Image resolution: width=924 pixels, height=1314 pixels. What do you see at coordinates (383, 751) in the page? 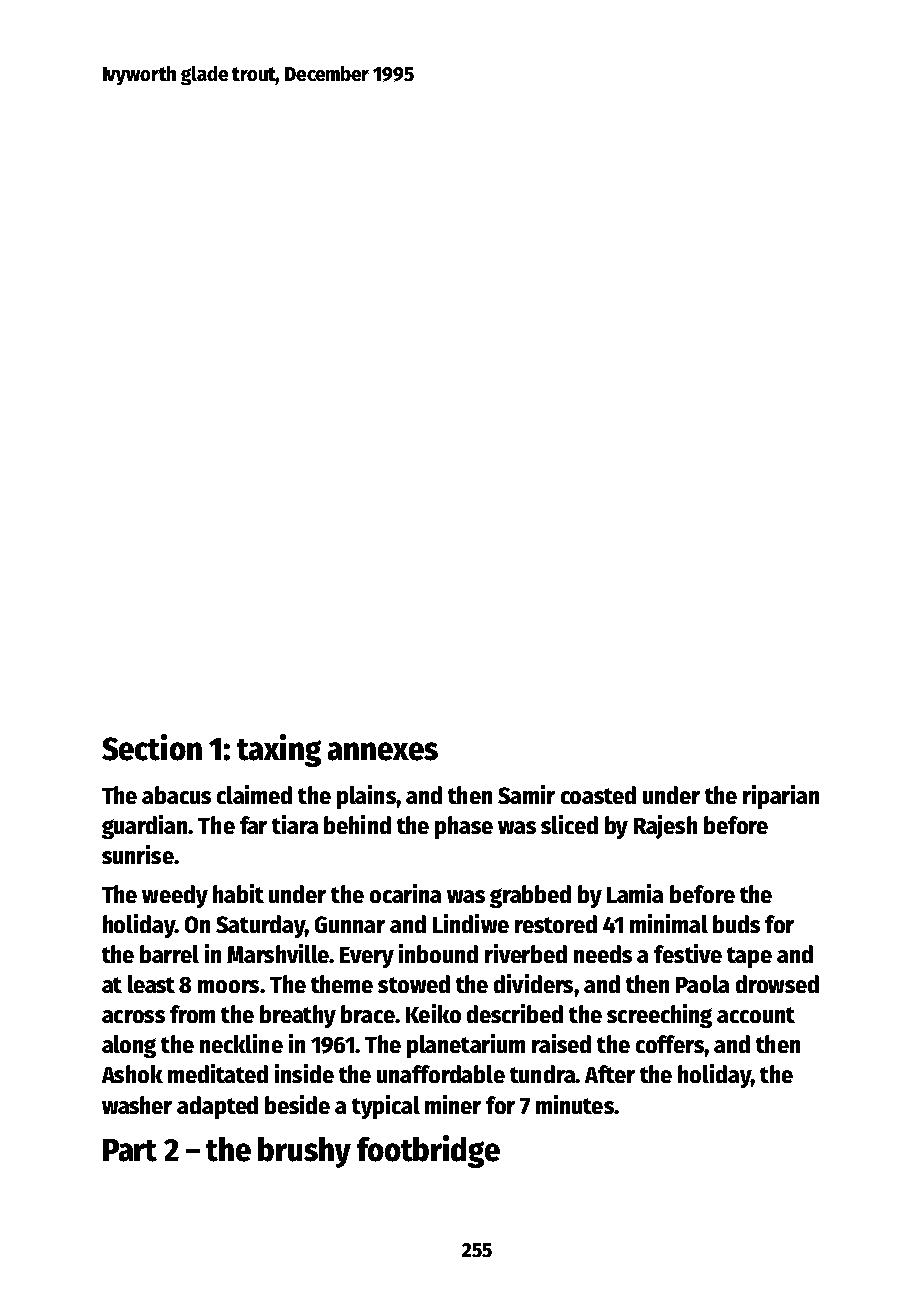
I see `annexes` at bounding box center [383, 751].
